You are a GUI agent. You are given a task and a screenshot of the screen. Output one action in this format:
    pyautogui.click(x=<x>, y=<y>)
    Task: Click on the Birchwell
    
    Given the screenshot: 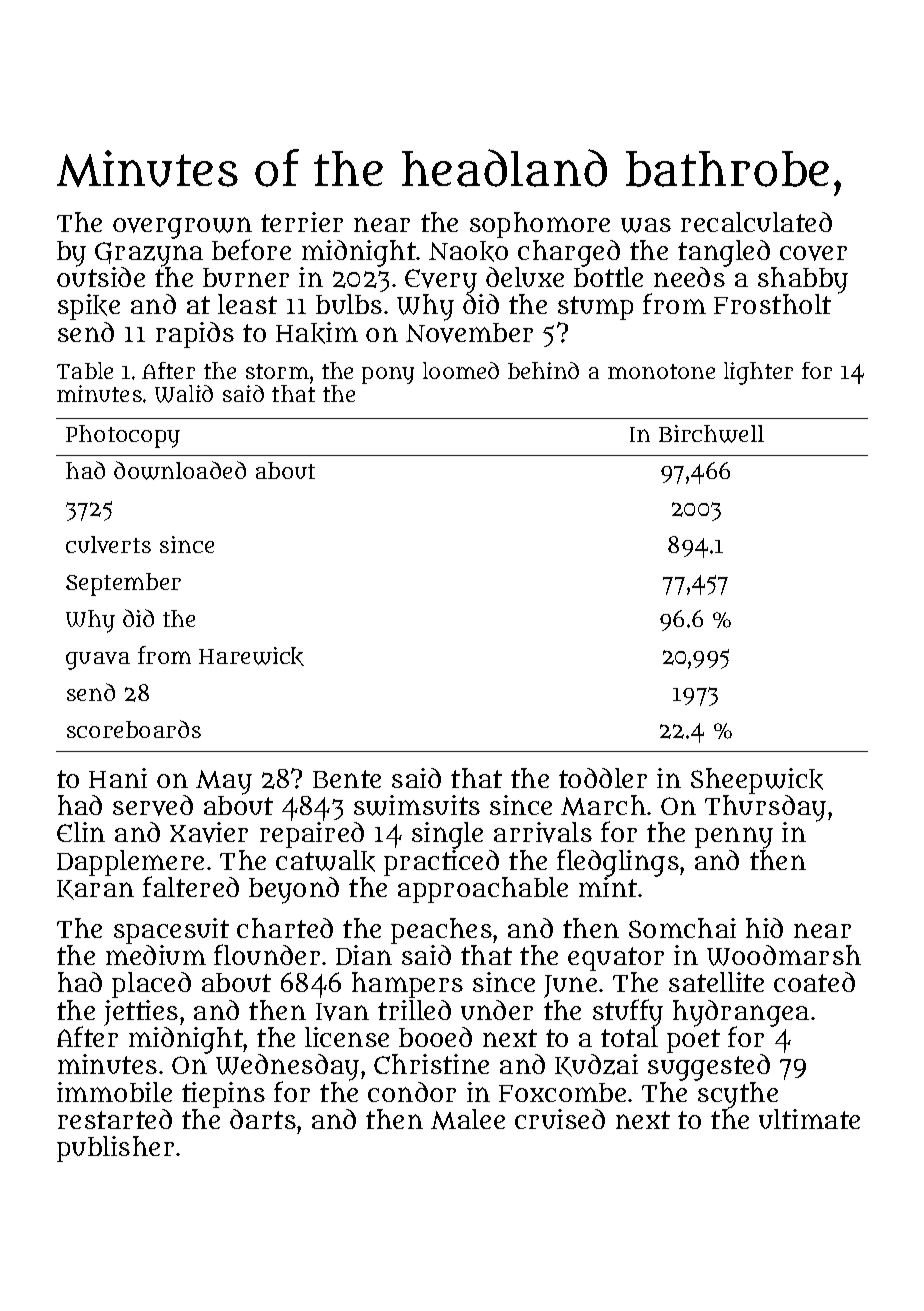 What is the action you would take?
    pyautogui.click(x=711, y=434)
